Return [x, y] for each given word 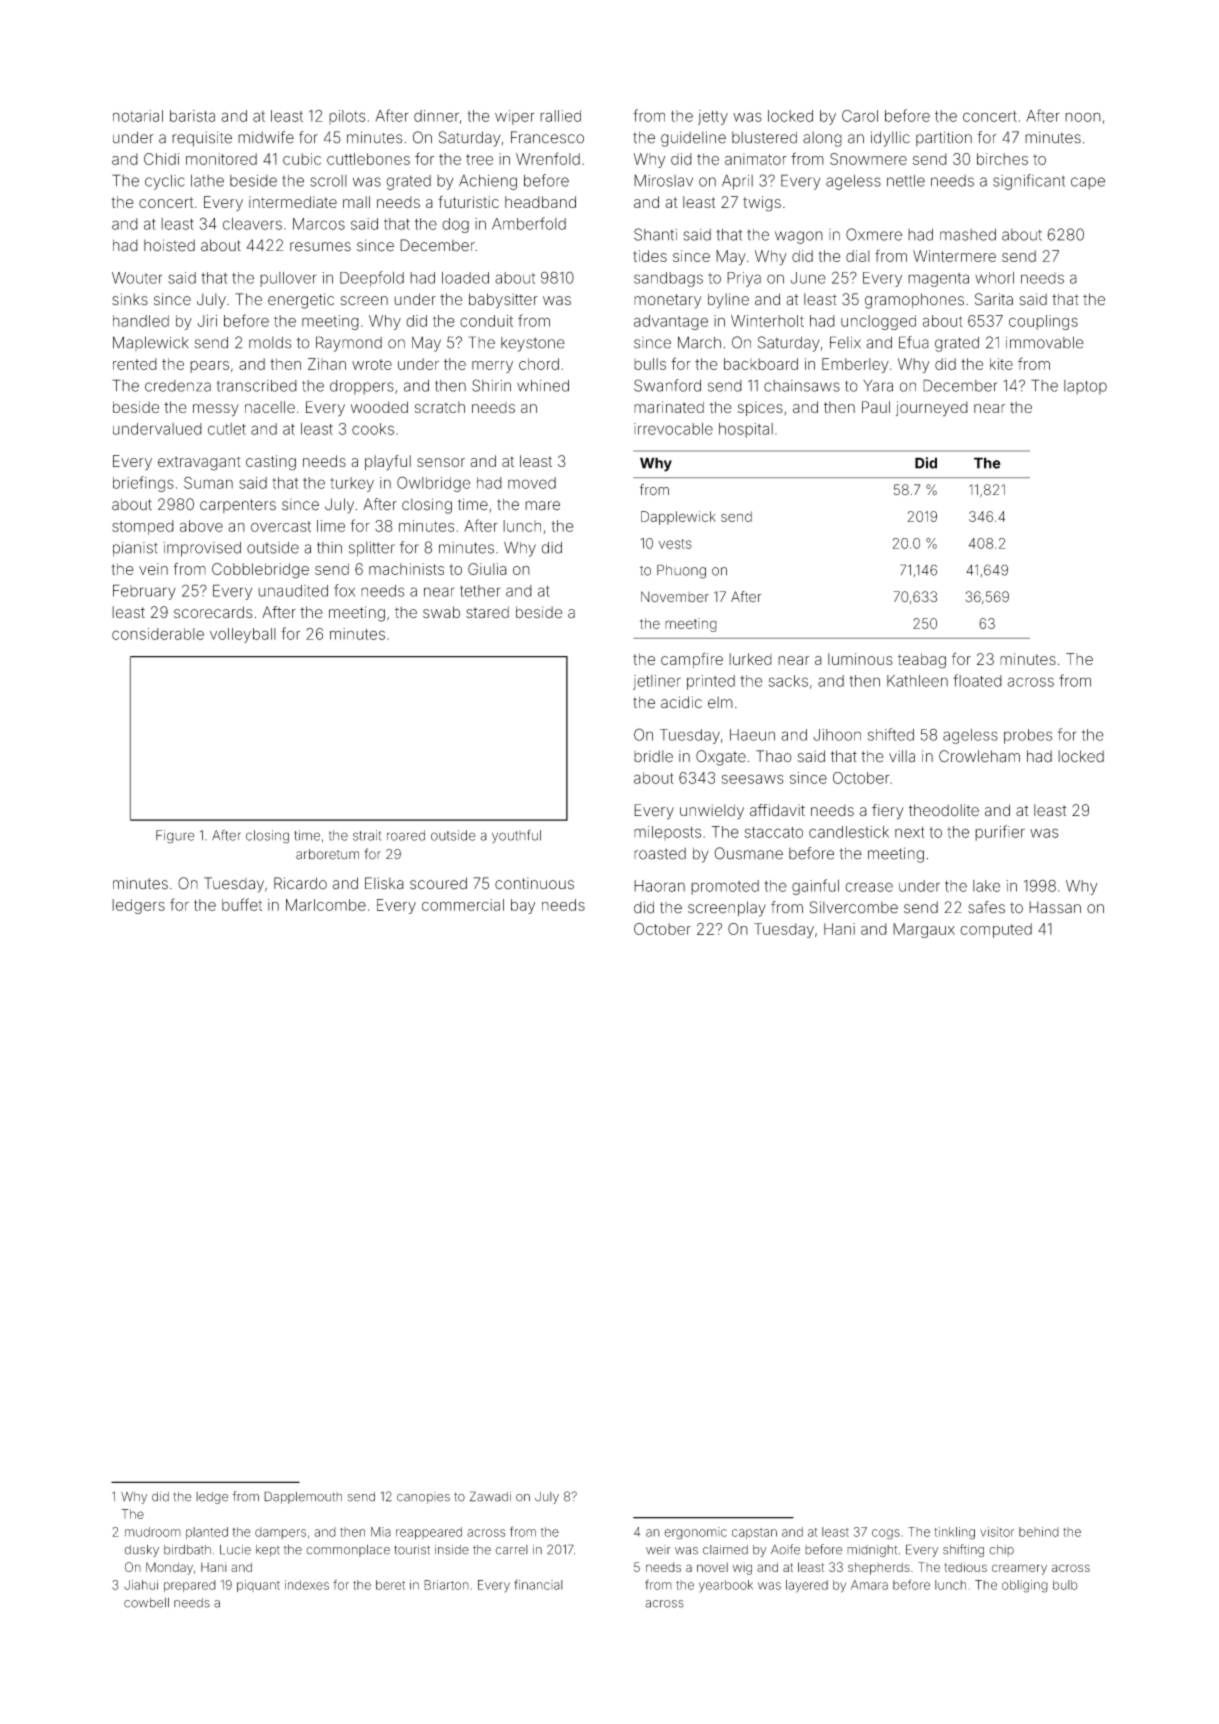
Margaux [924, 930]
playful [388, 462]
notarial [138, 116]
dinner [436, 116]
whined [543, 386]
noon [1083, 117]
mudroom [153, 1532]
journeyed [932, 409]
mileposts [667, 833]
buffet [242, 904]
